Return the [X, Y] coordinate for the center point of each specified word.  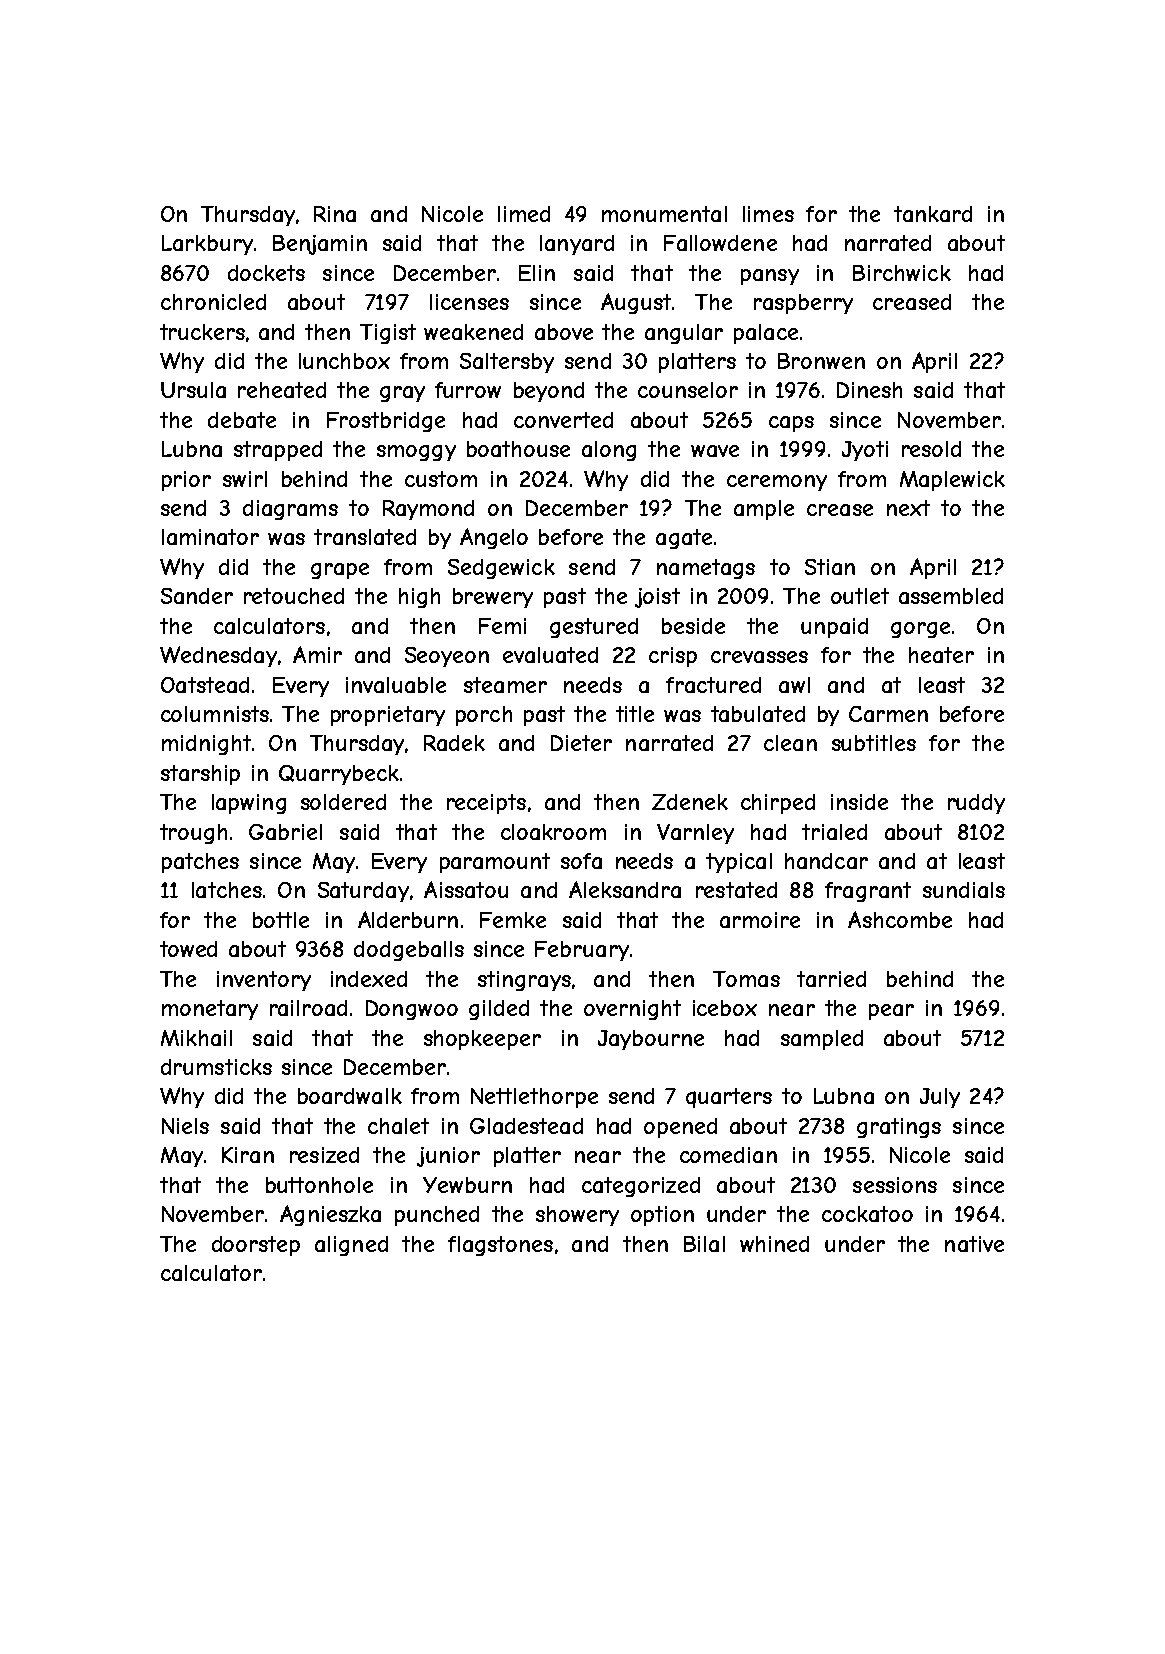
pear [891, 1012]
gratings [899, 1128]
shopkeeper [482, 1040]
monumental [664, 214]
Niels [185, 1126]
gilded [499, 1010]
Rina [335, 214]
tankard [933, 214]
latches [227, 890]
